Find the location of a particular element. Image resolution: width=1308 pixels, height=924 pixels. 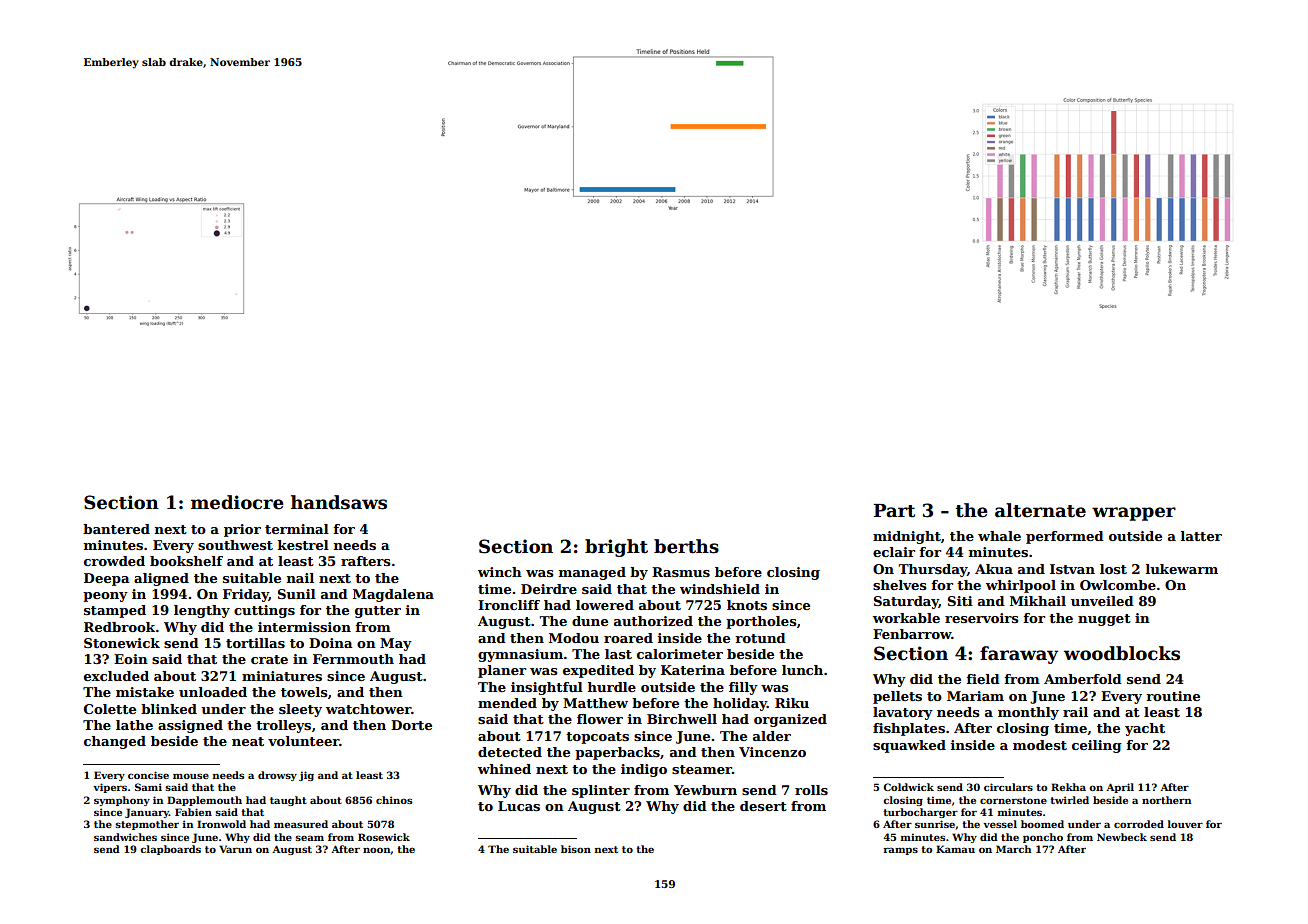

woodblocks is located at coordinates (1122, 653).
